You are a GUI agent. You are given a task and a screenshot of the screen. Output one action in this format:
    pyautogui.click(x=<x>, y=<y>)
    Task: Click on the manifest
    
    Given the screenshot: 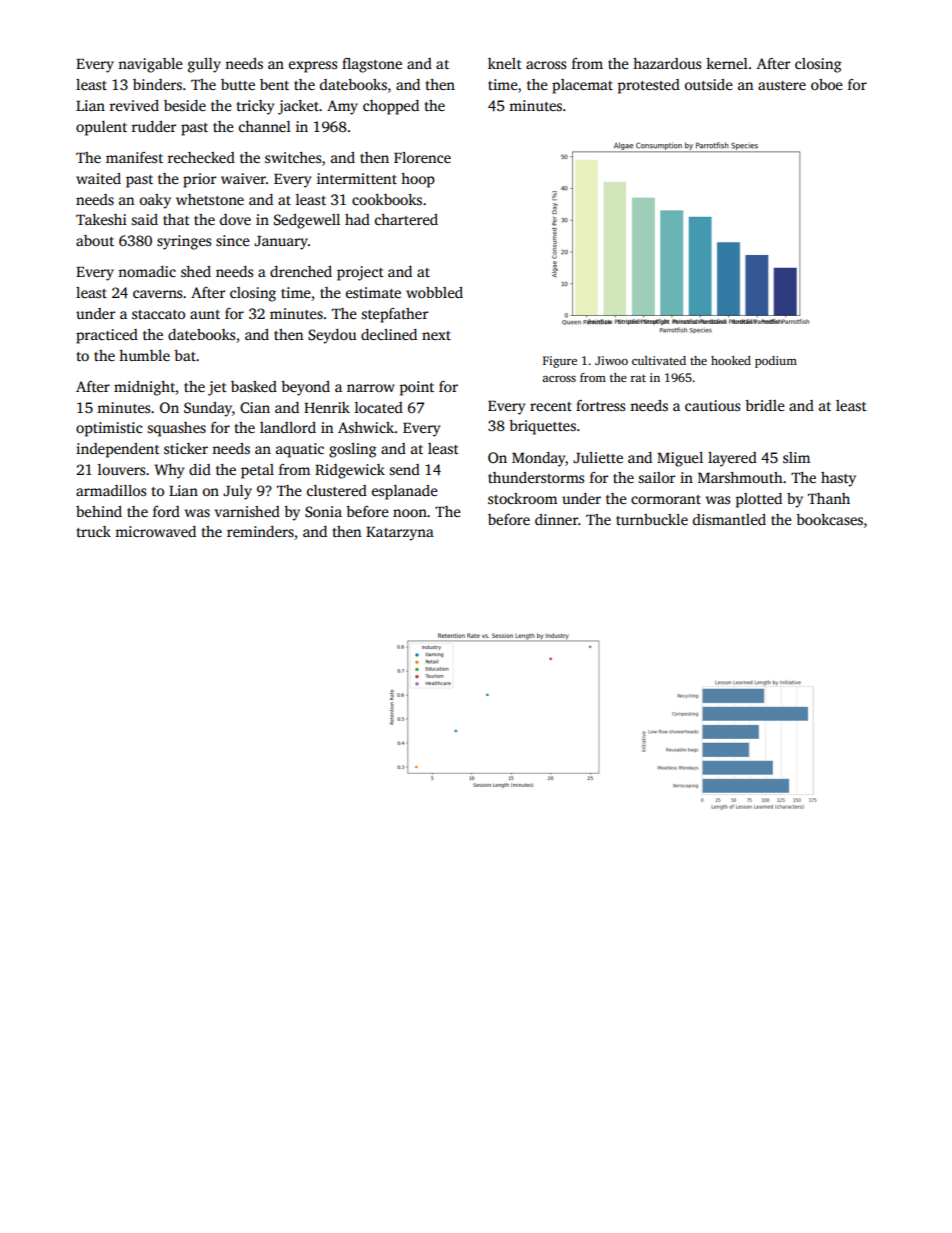 What is the action you would take?
    pyautogui.click(x=134, y=157)
